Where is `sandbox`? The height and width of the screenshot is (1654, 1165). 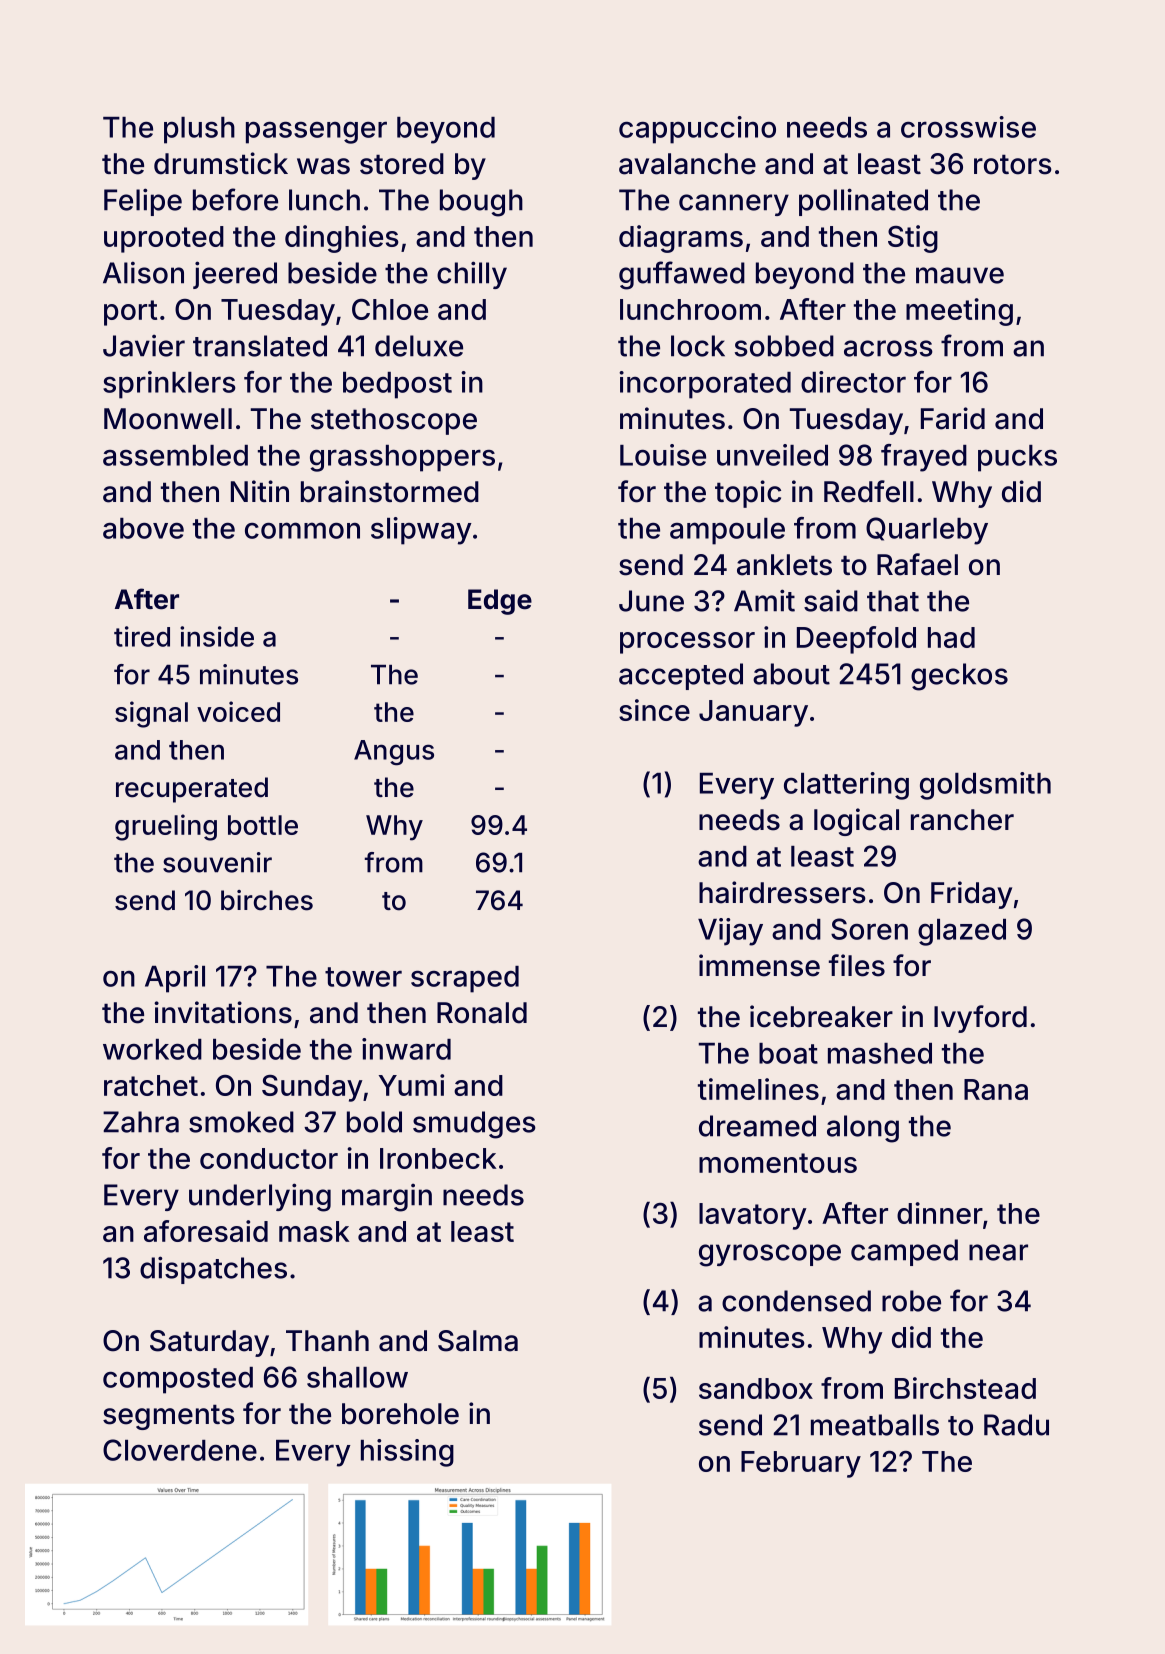
sandbox is located at coordinates (756, 1388).
